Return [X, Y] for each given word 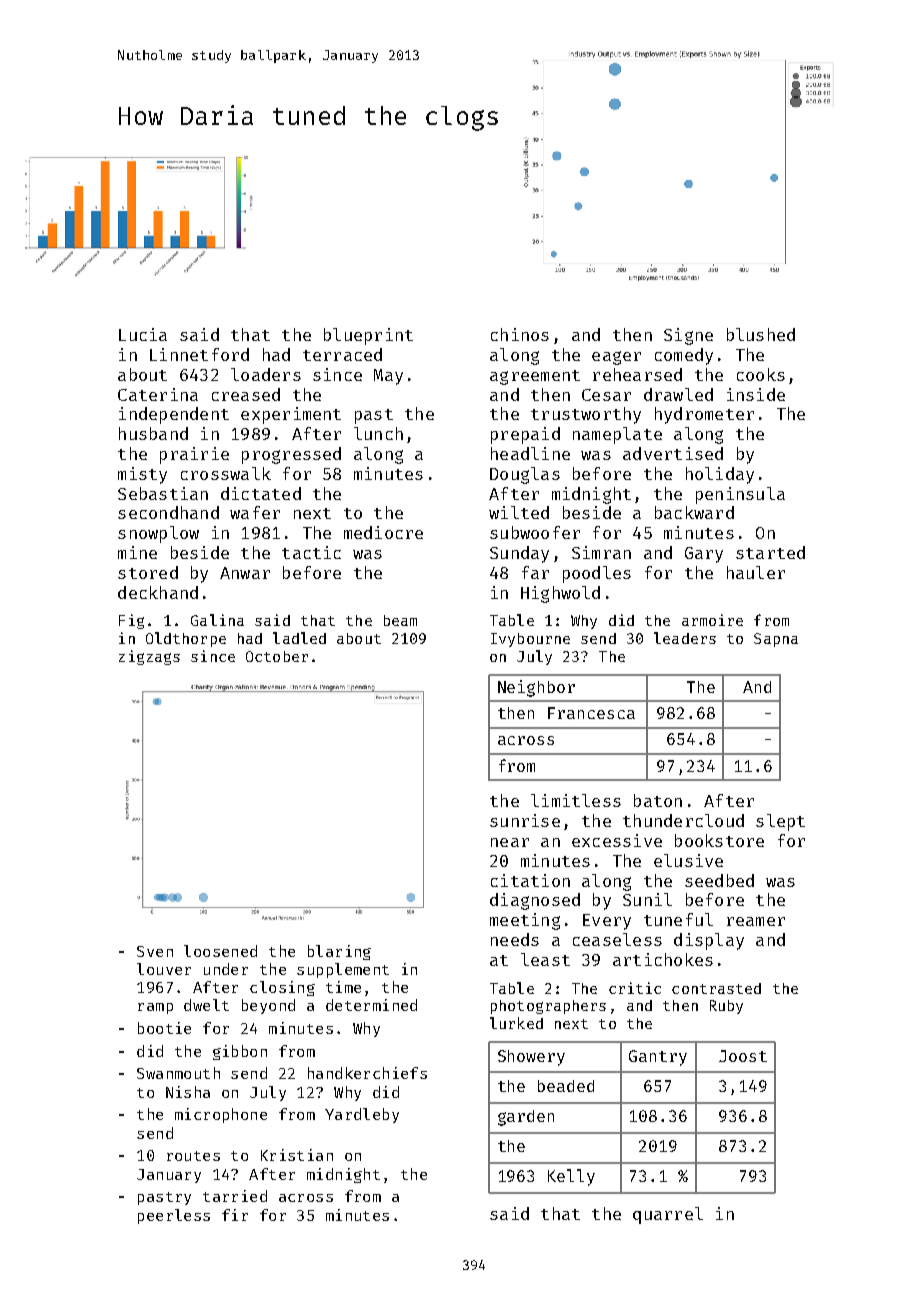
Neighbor [536, 688]
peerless [174, 1216]
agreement [535, 377]
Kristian [297, 1155]
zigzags [149, 657]
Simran [601, 552]
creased [246, 394]
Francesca [591, 713]
